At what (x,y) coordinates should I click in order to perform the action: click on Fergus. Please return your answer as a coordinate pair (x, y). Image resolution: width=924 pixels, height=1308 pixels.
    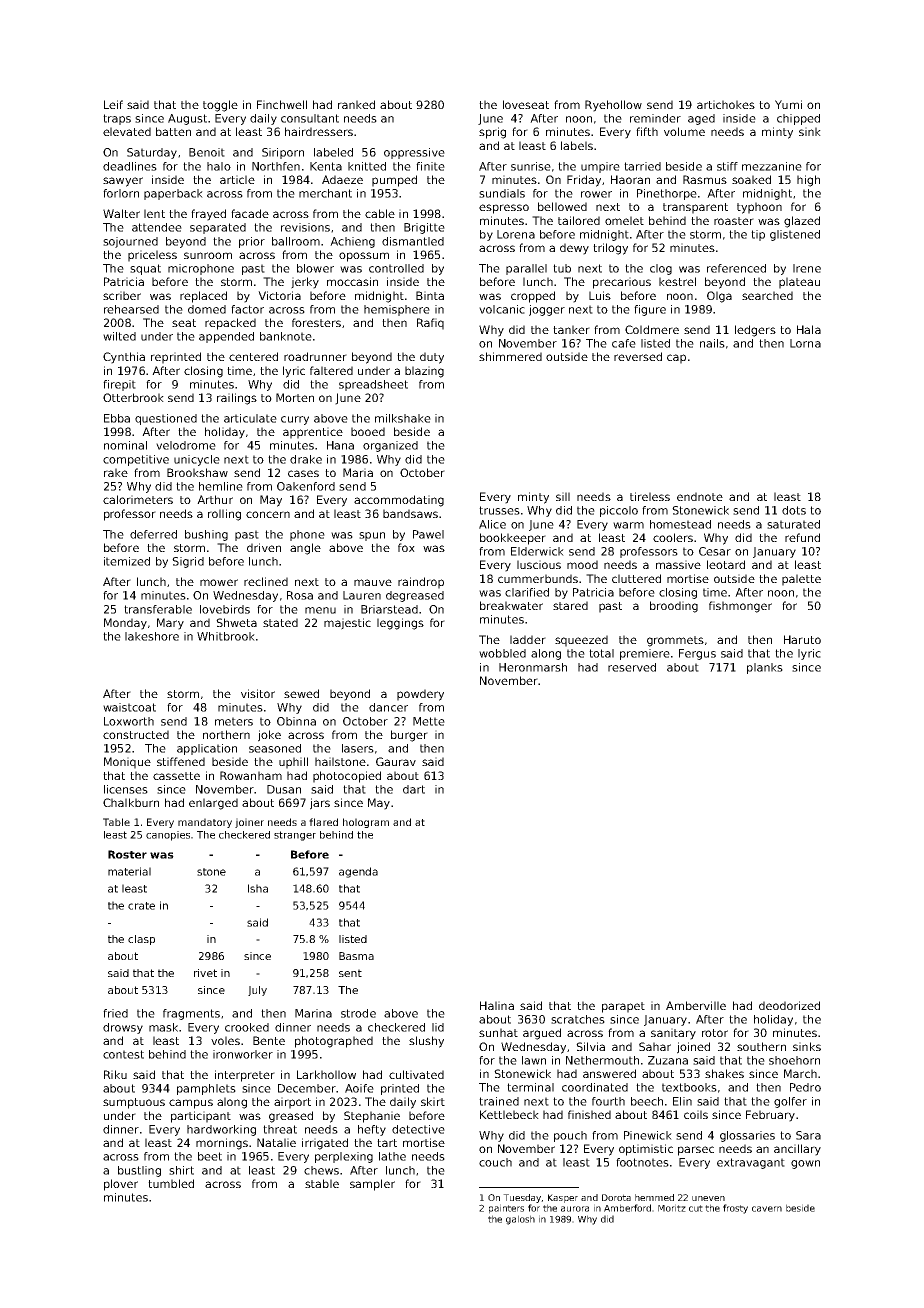
    Looking at the image, I should click on (697, 654).
